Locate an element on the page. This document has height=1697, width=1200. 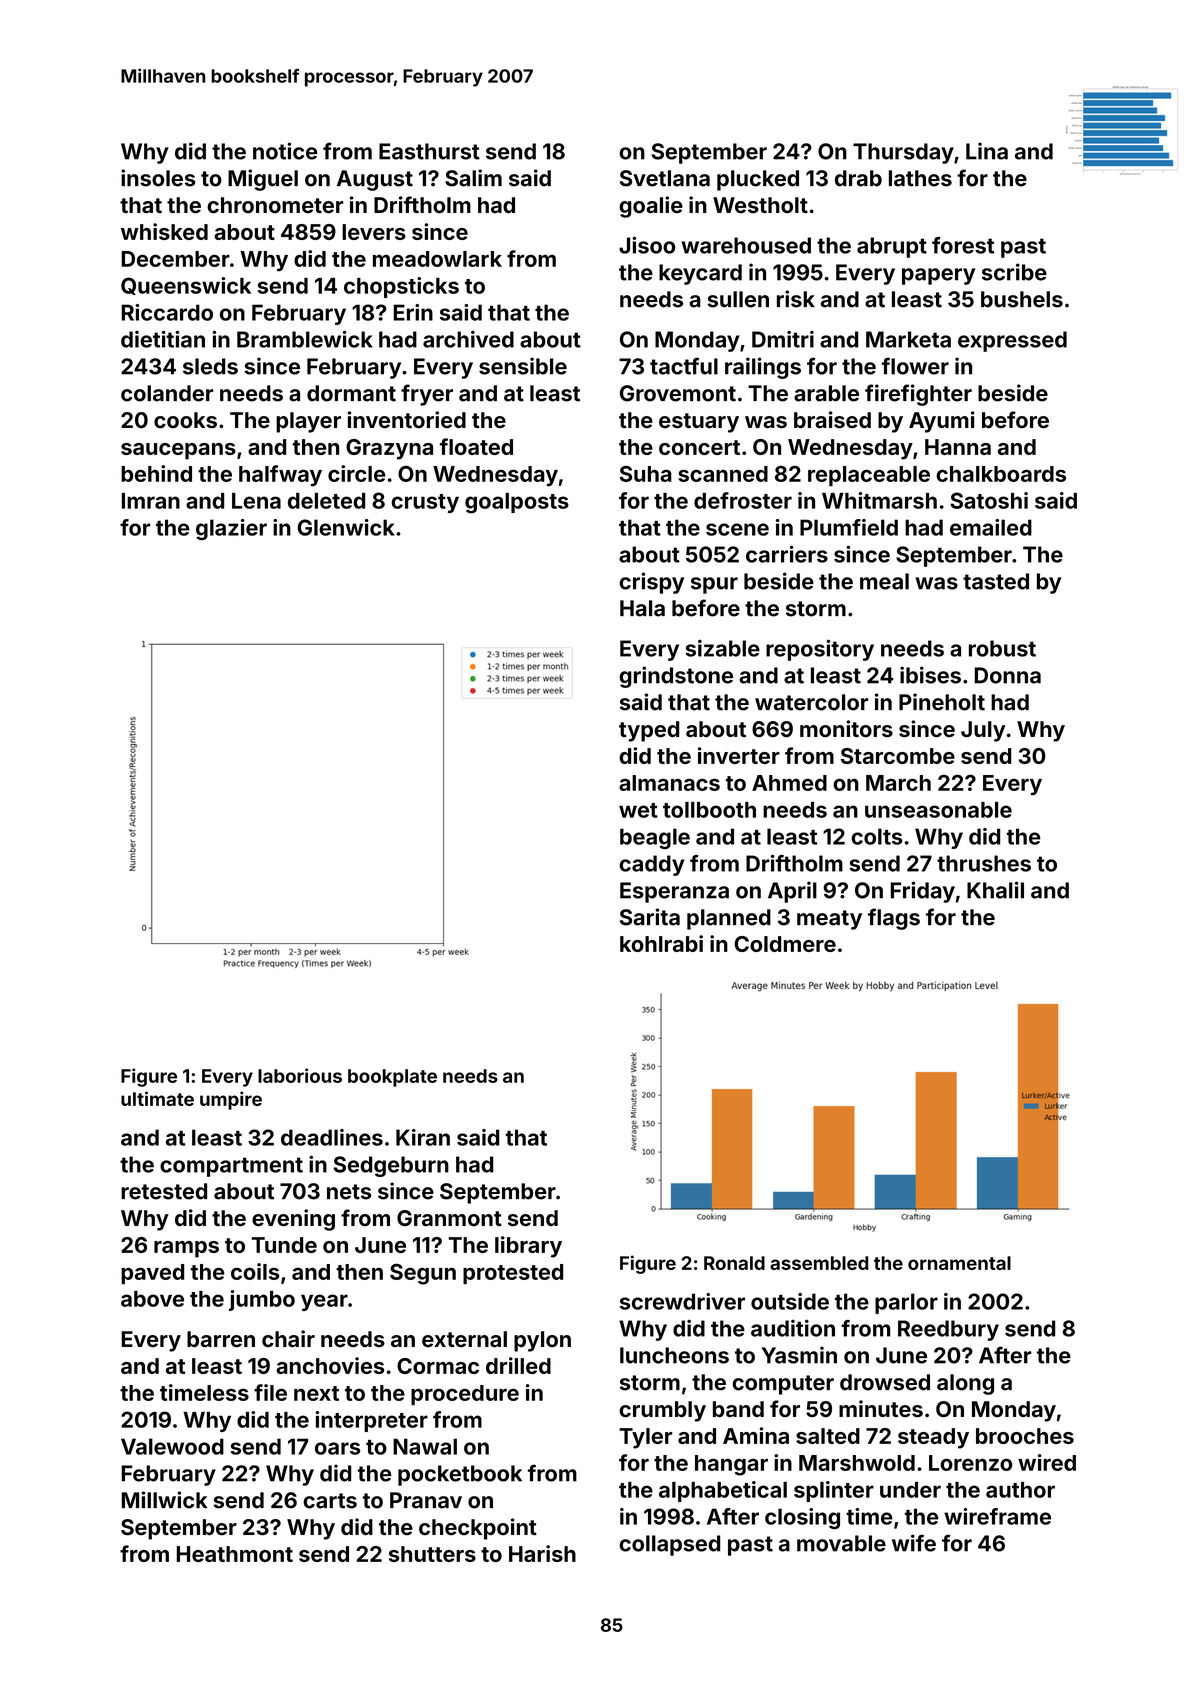
oars is located at coordinates (337, 1448).
